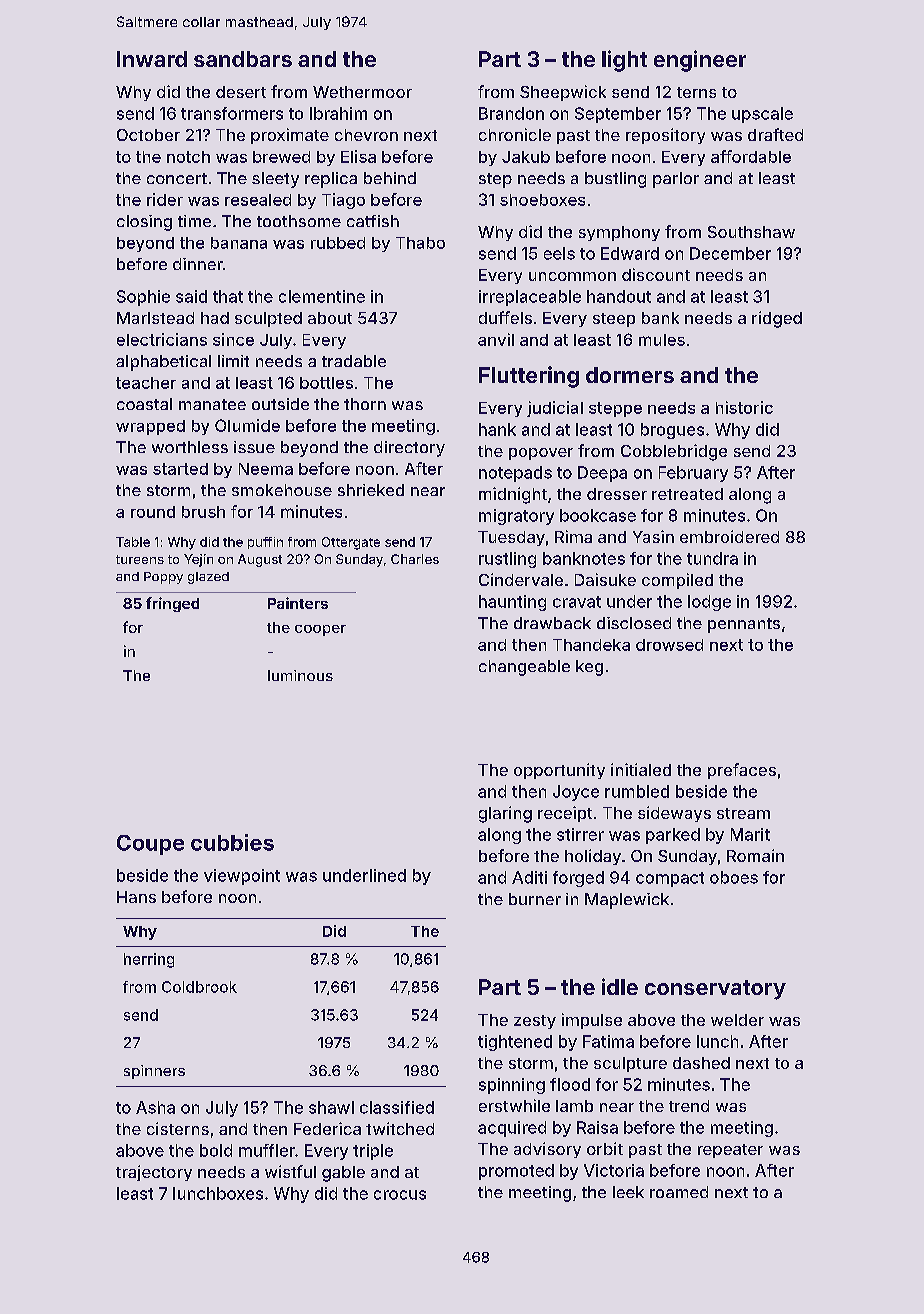  What do you see at coordinates (497, 429) in the screenshot?
I see `hank` at bounding box center [497, 429].
